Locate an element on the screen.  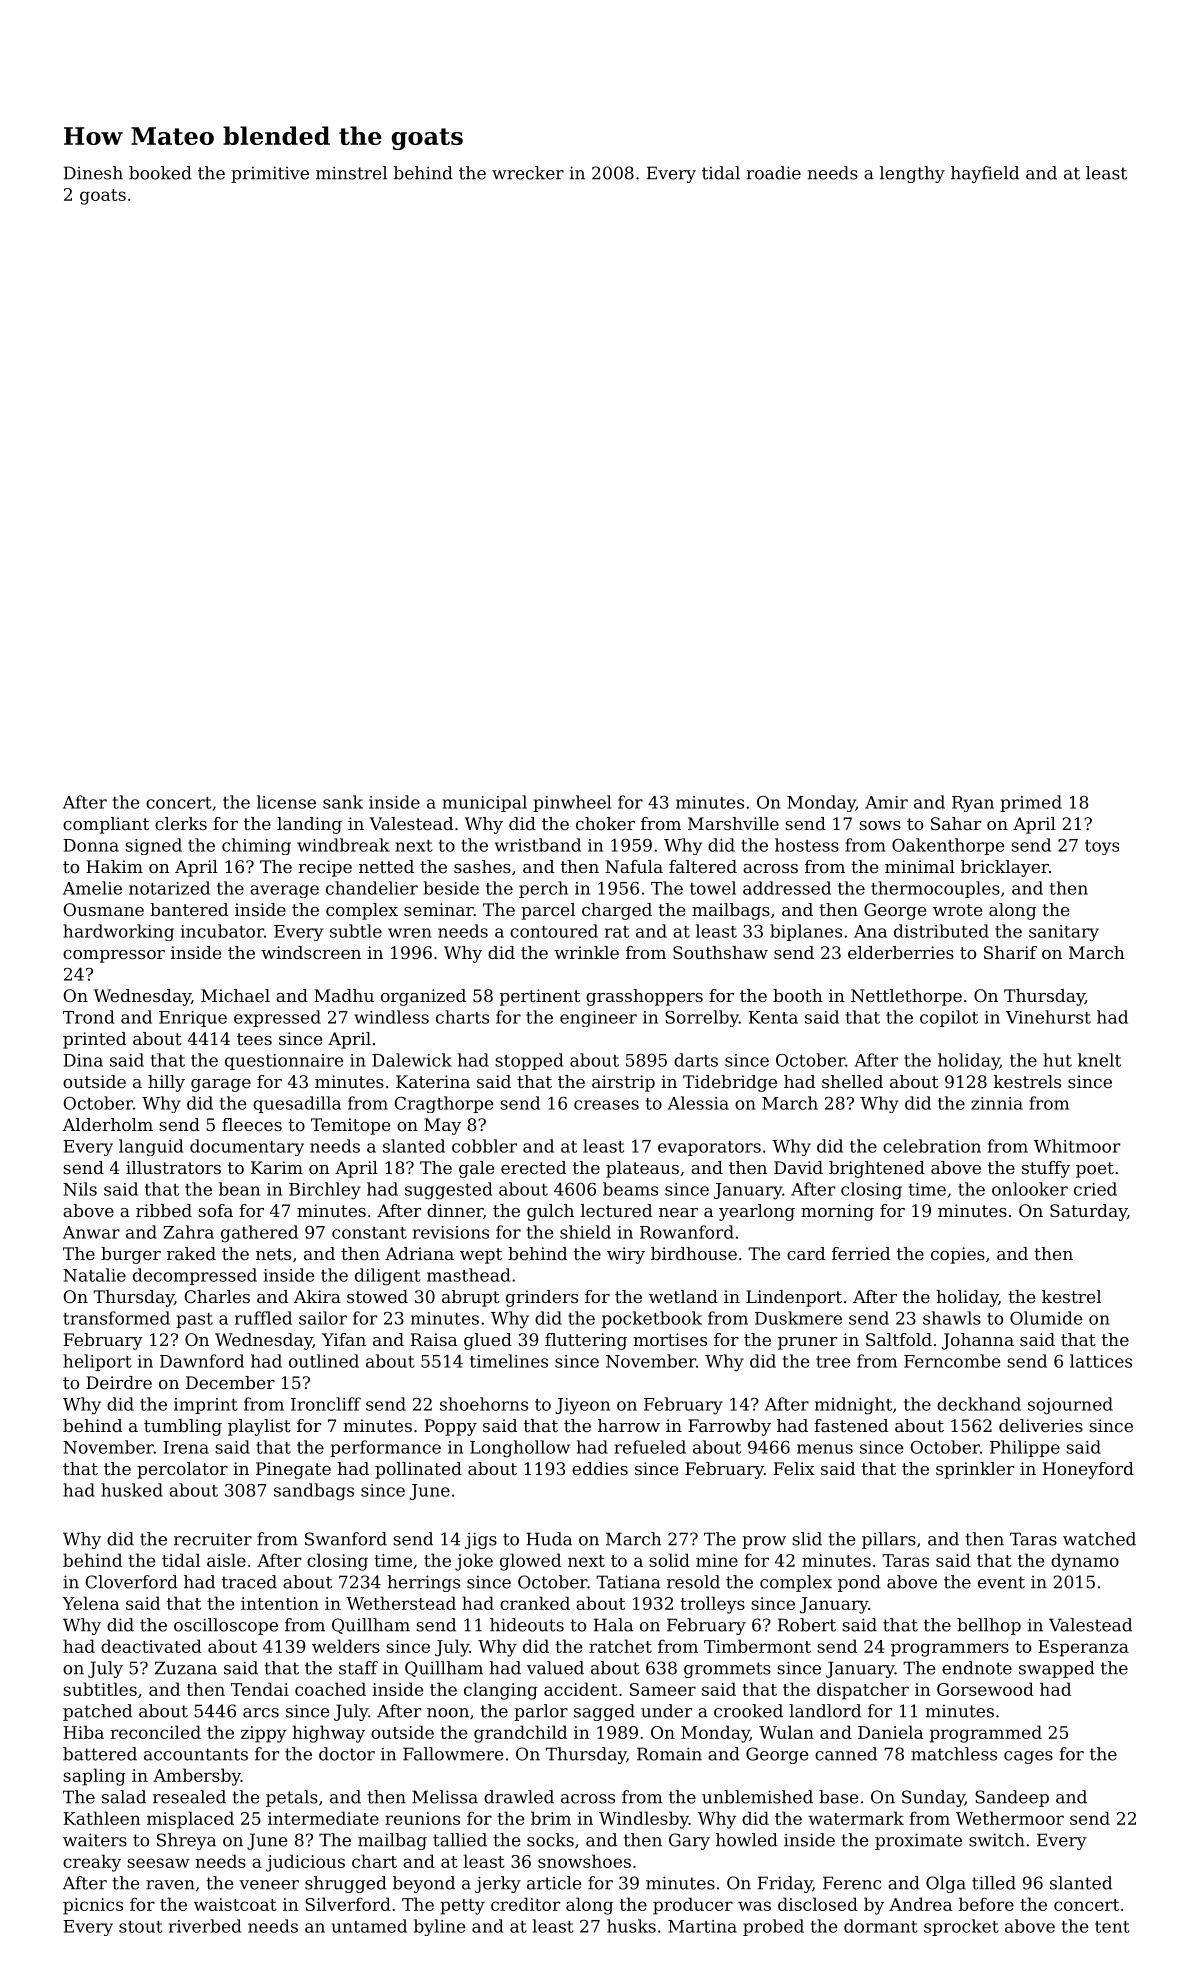
Amir is located at coordinates (886, 802).
